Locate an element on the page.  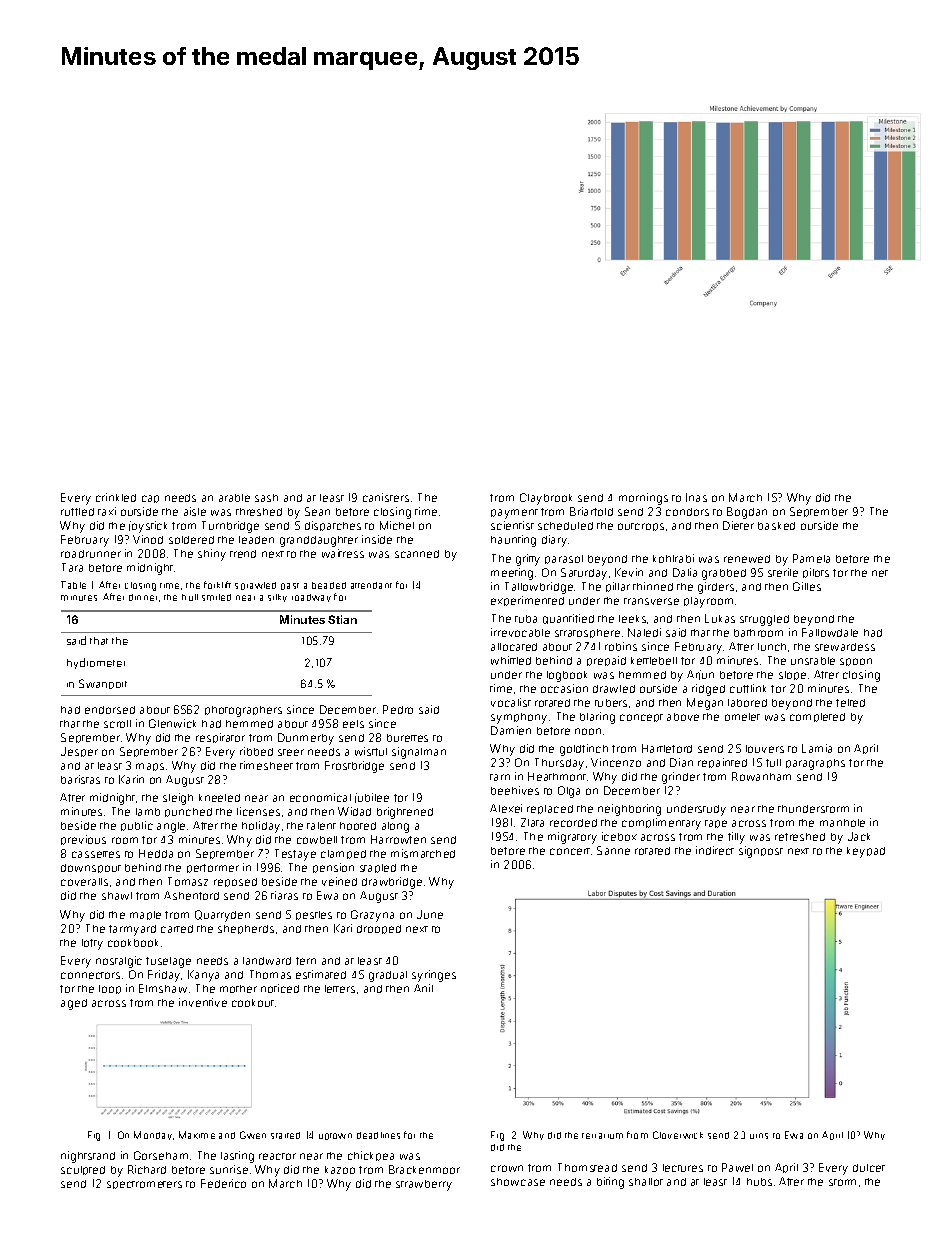
pilots is located at coordinates (816, 573).
